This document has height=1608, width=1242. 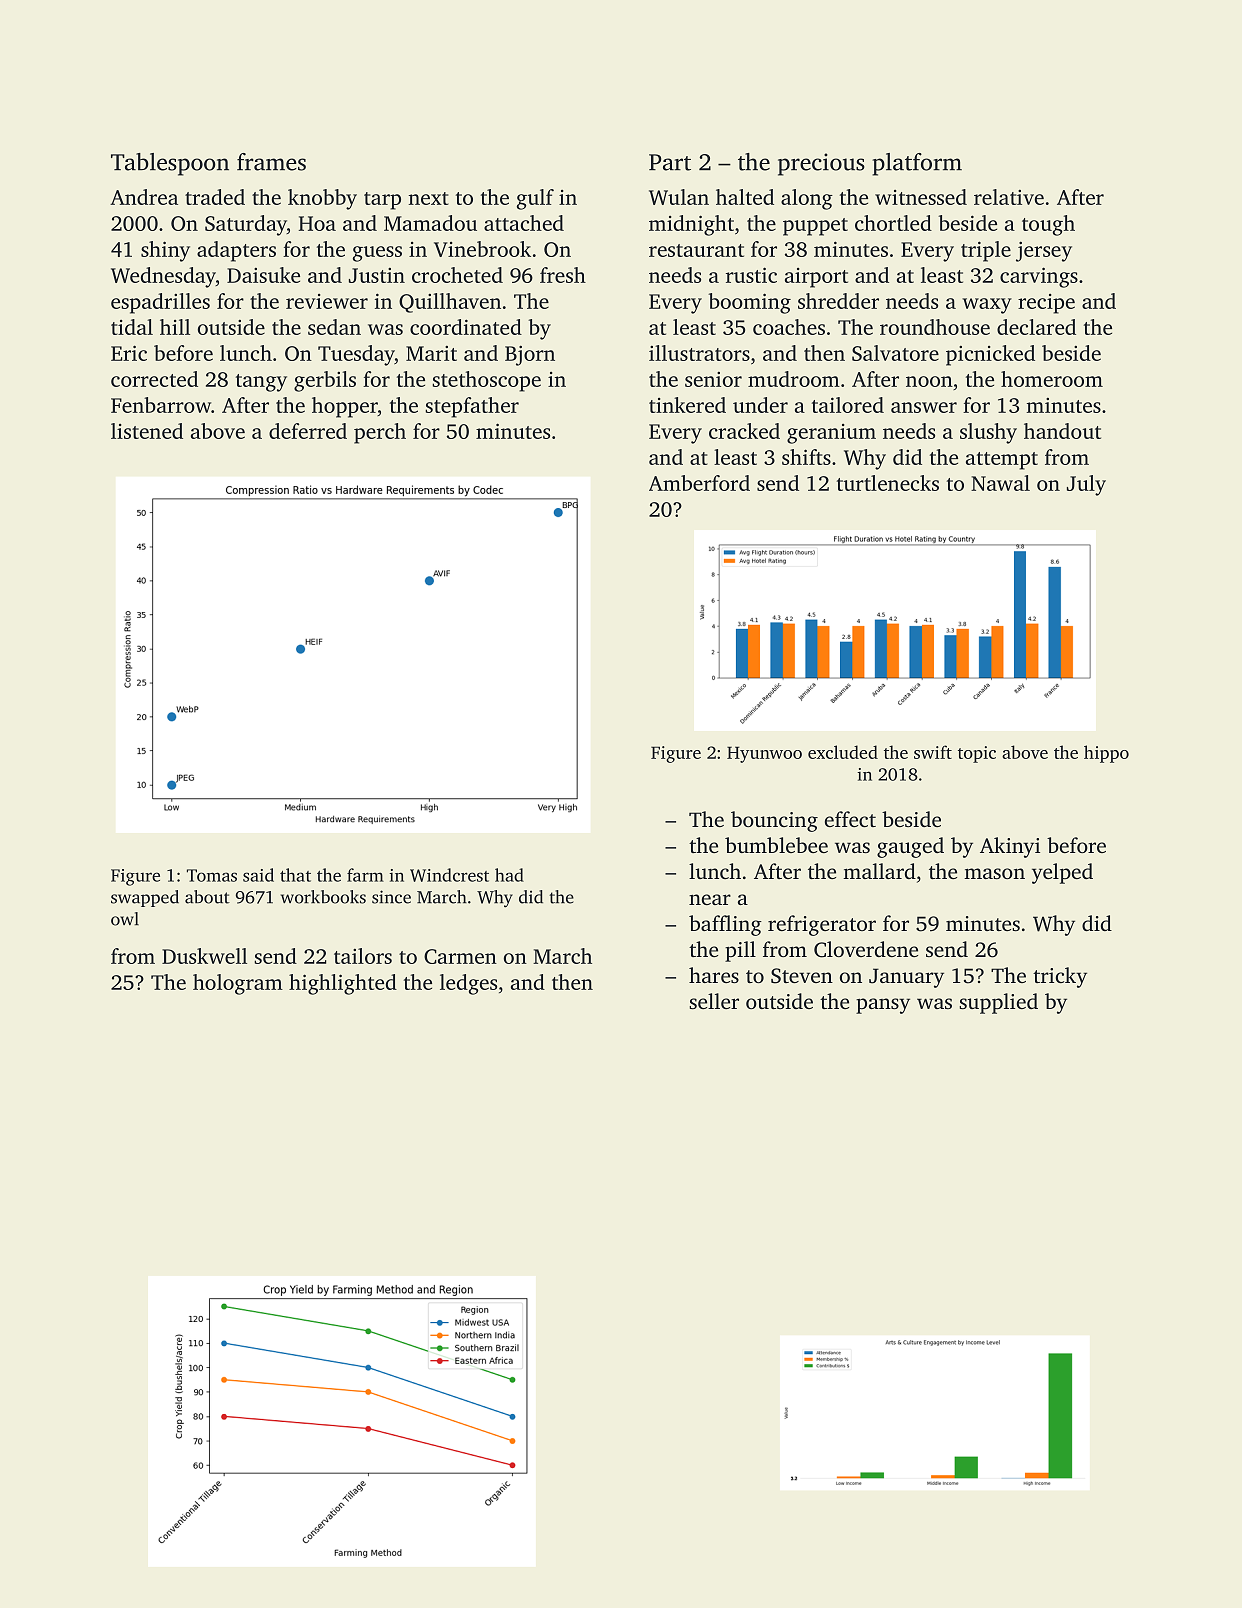 What do you see at coordinates (764, 754) in the document?
I see `Hyunwoo` at bounding box center [764, 754].
